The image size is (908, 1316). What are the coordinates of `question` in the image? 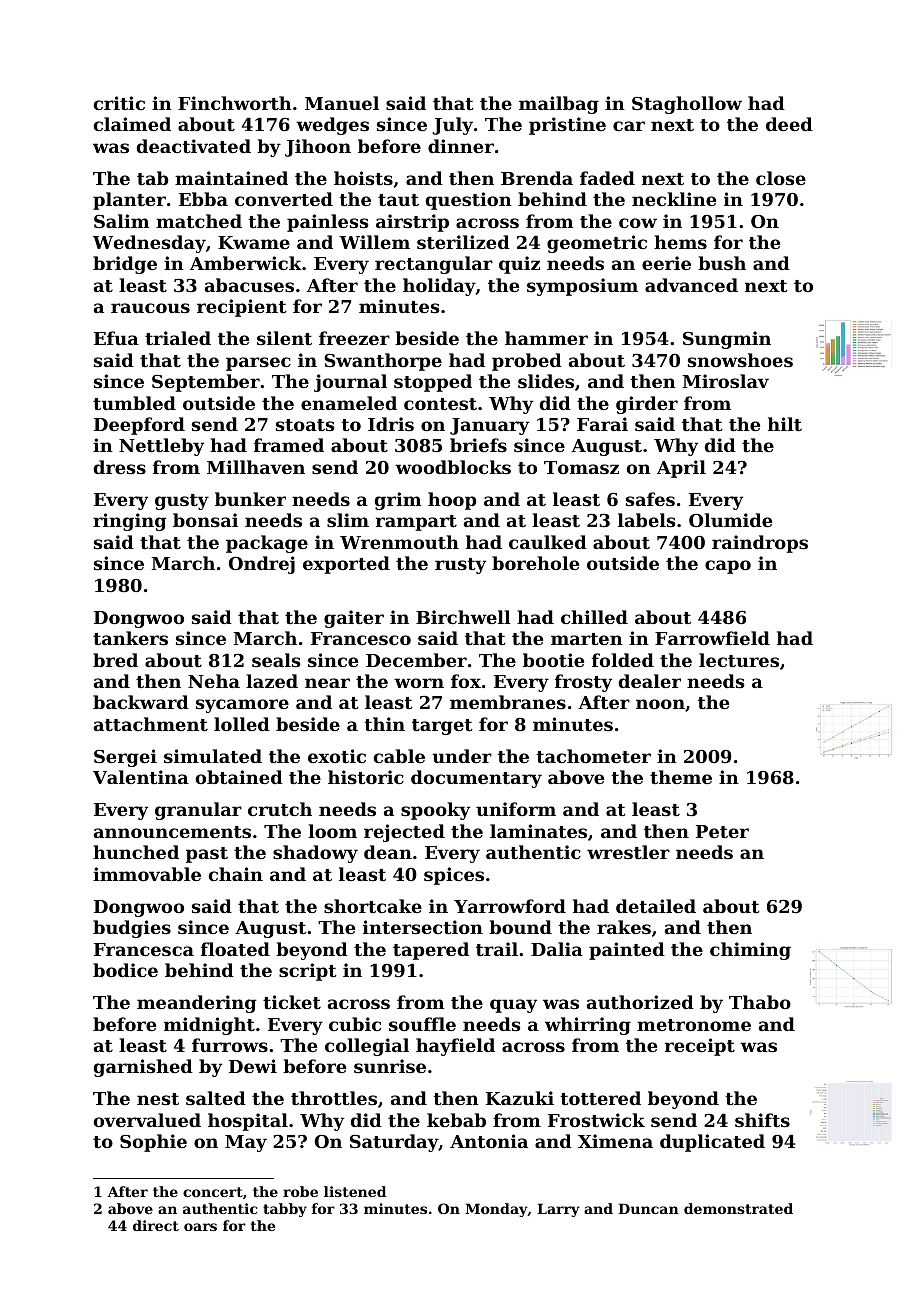 It's located at (469, 201).
